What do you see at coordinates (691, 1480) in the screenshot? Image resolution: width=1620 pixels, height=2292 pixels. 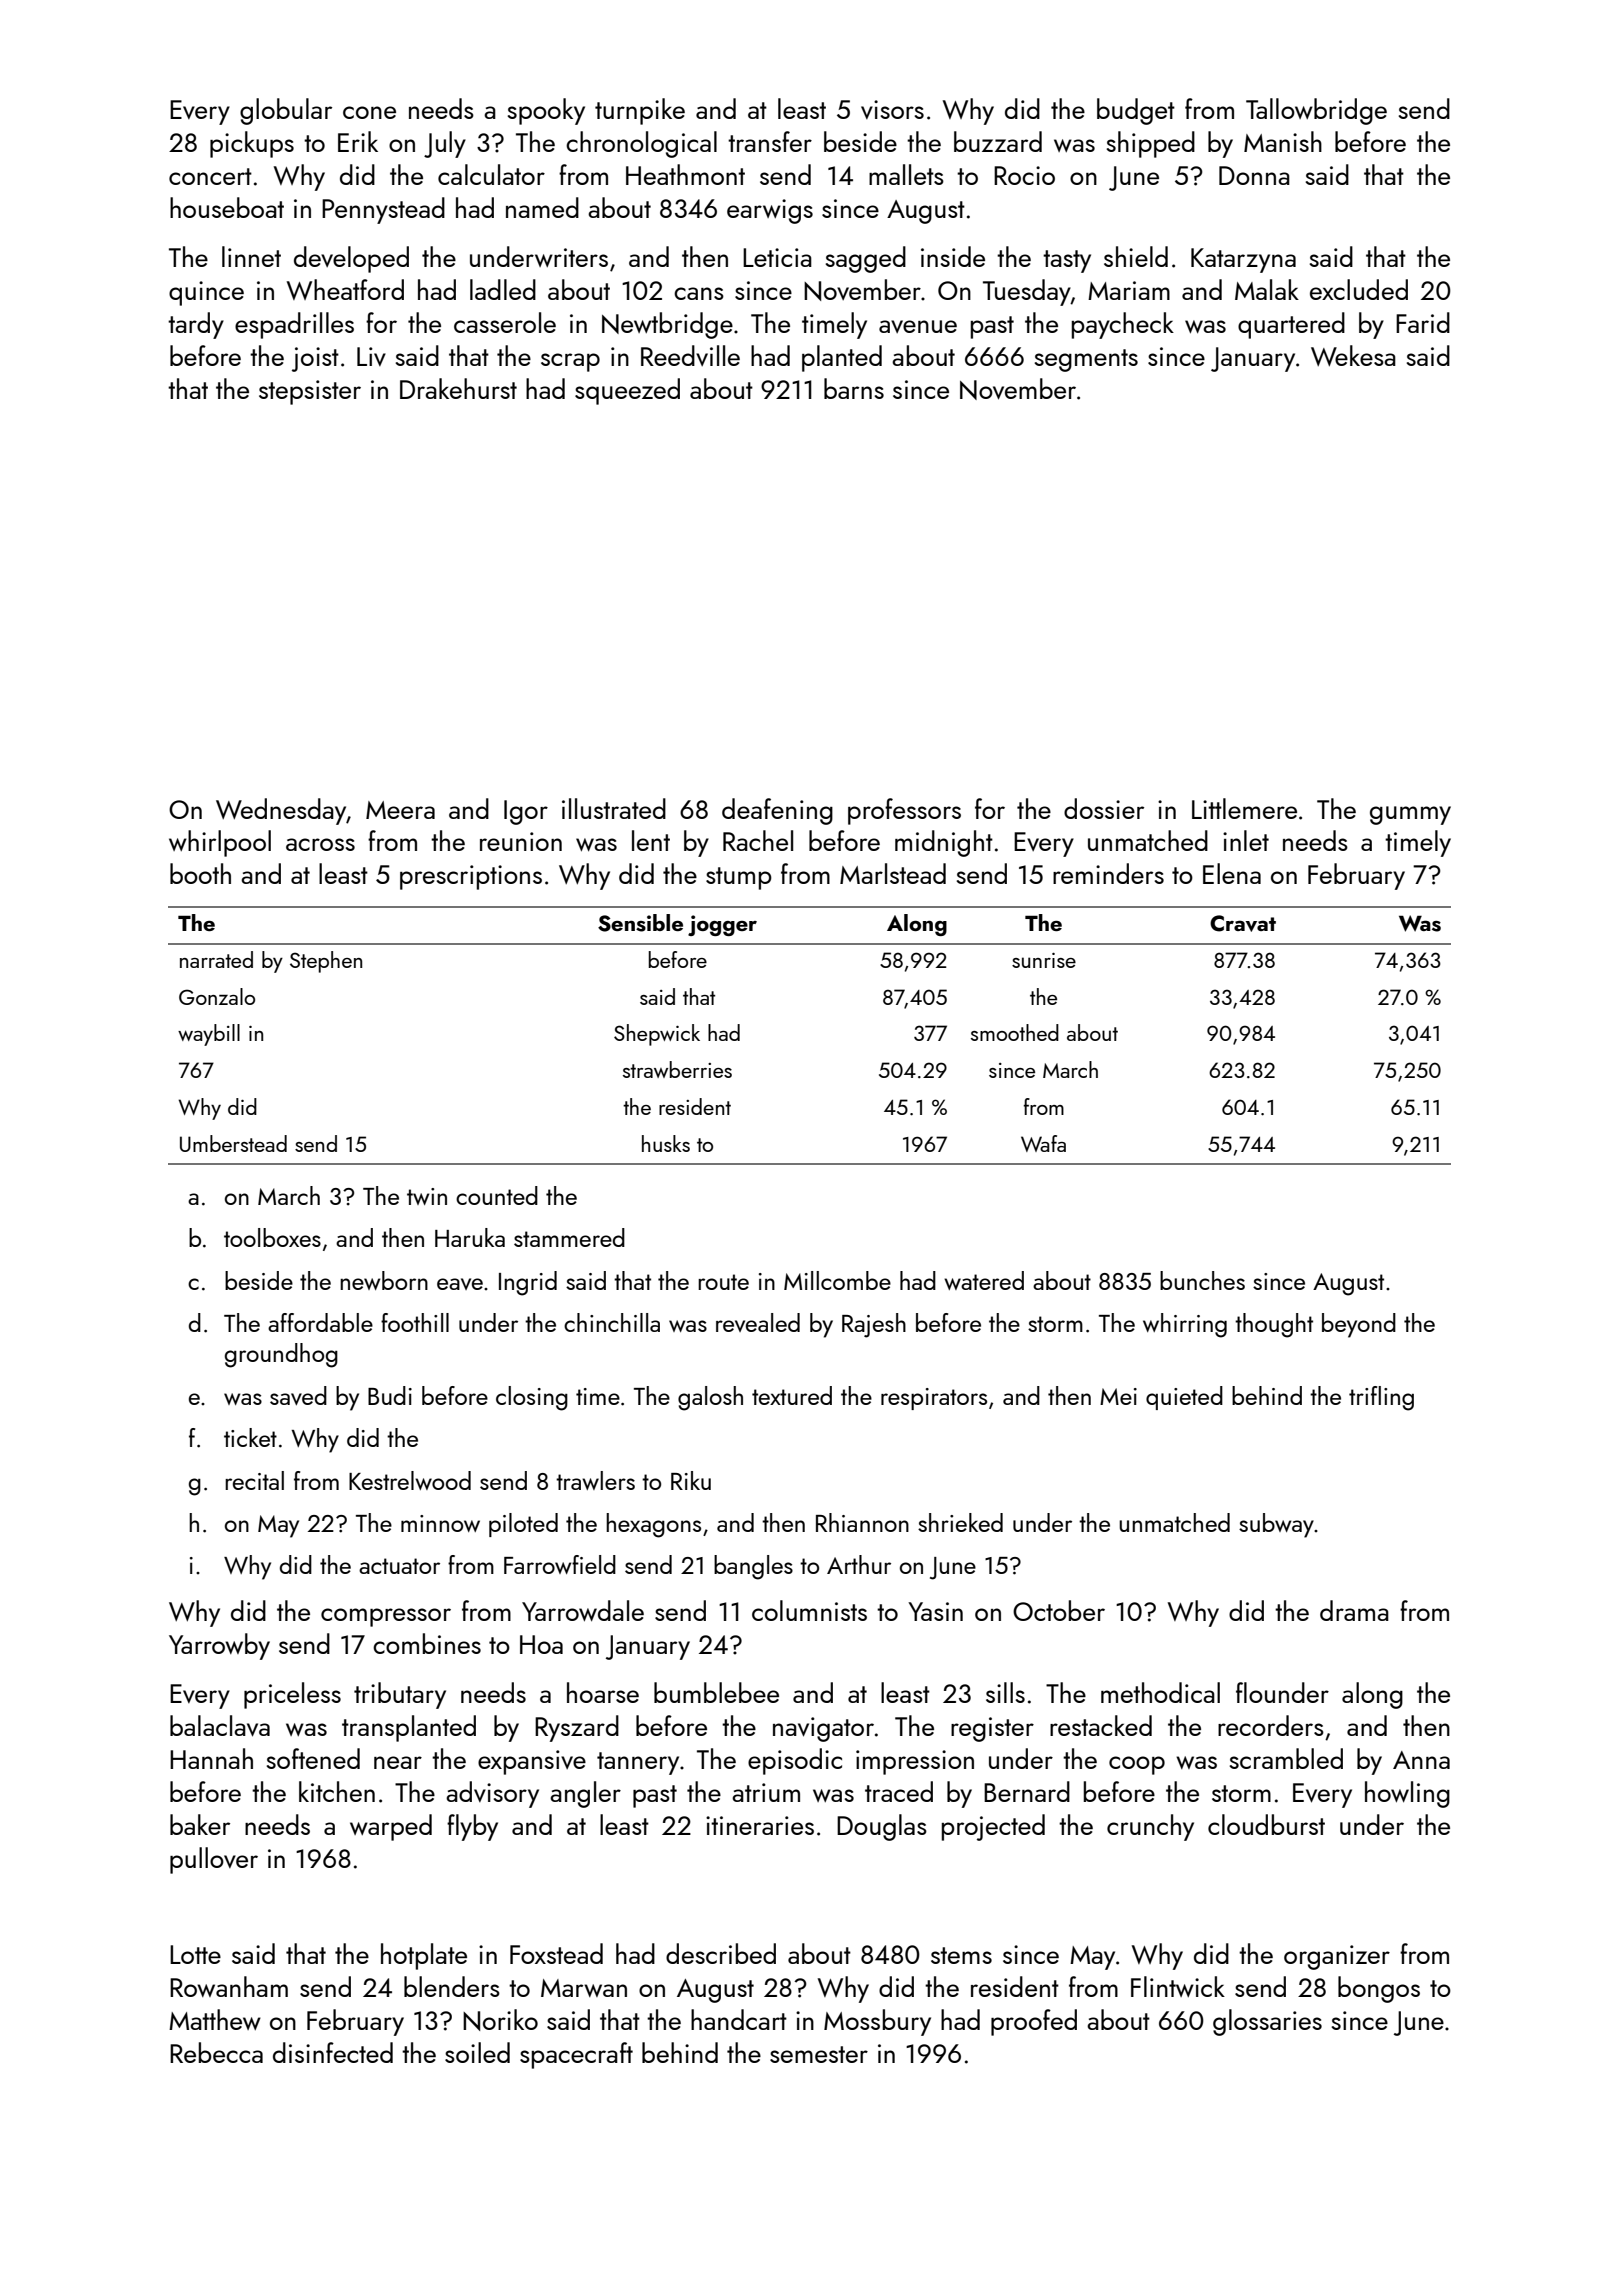 I see `Riku` at bounding box center [691, 1480].
